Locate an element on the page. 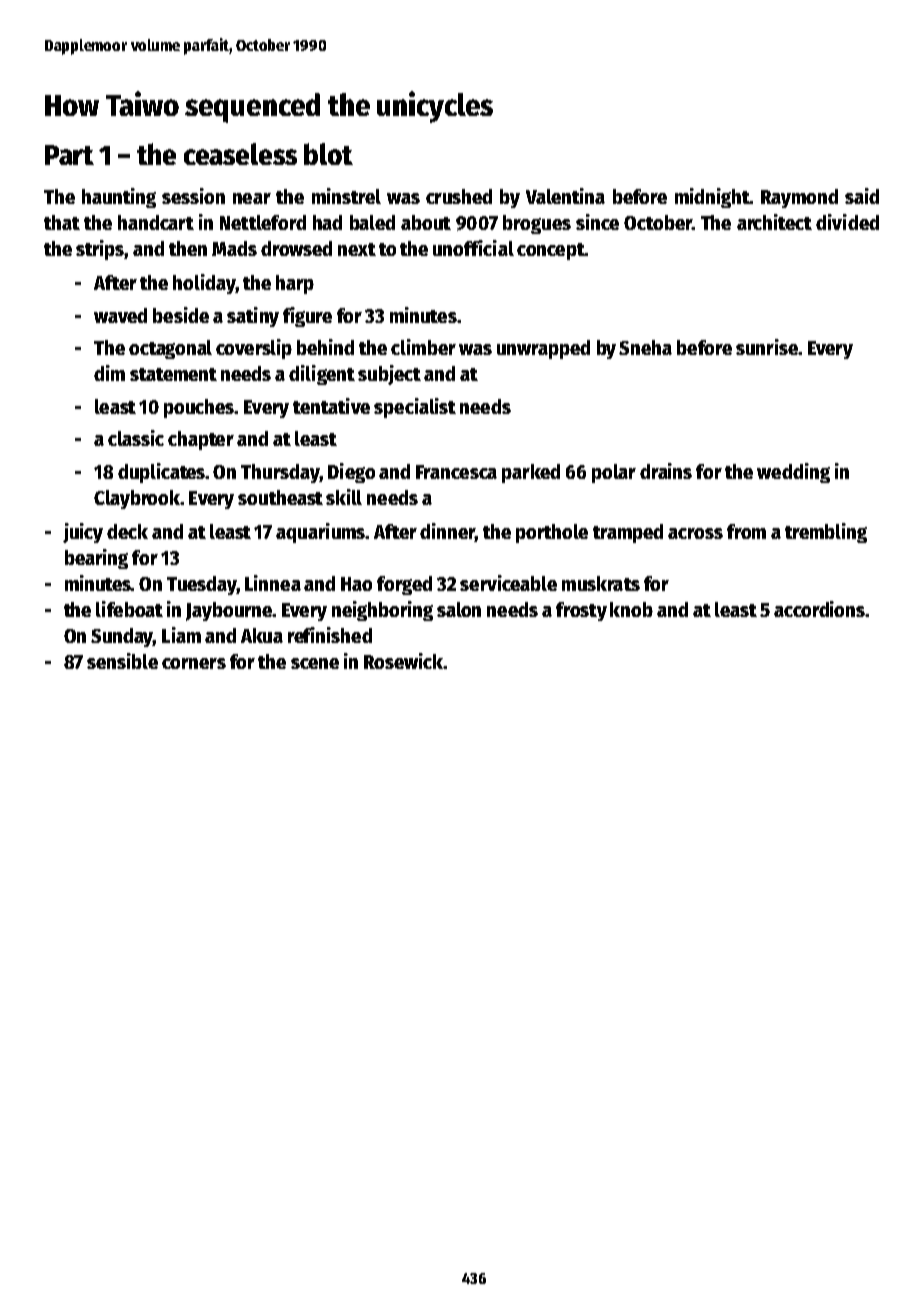  salon is located at coordinates (459, 609).
